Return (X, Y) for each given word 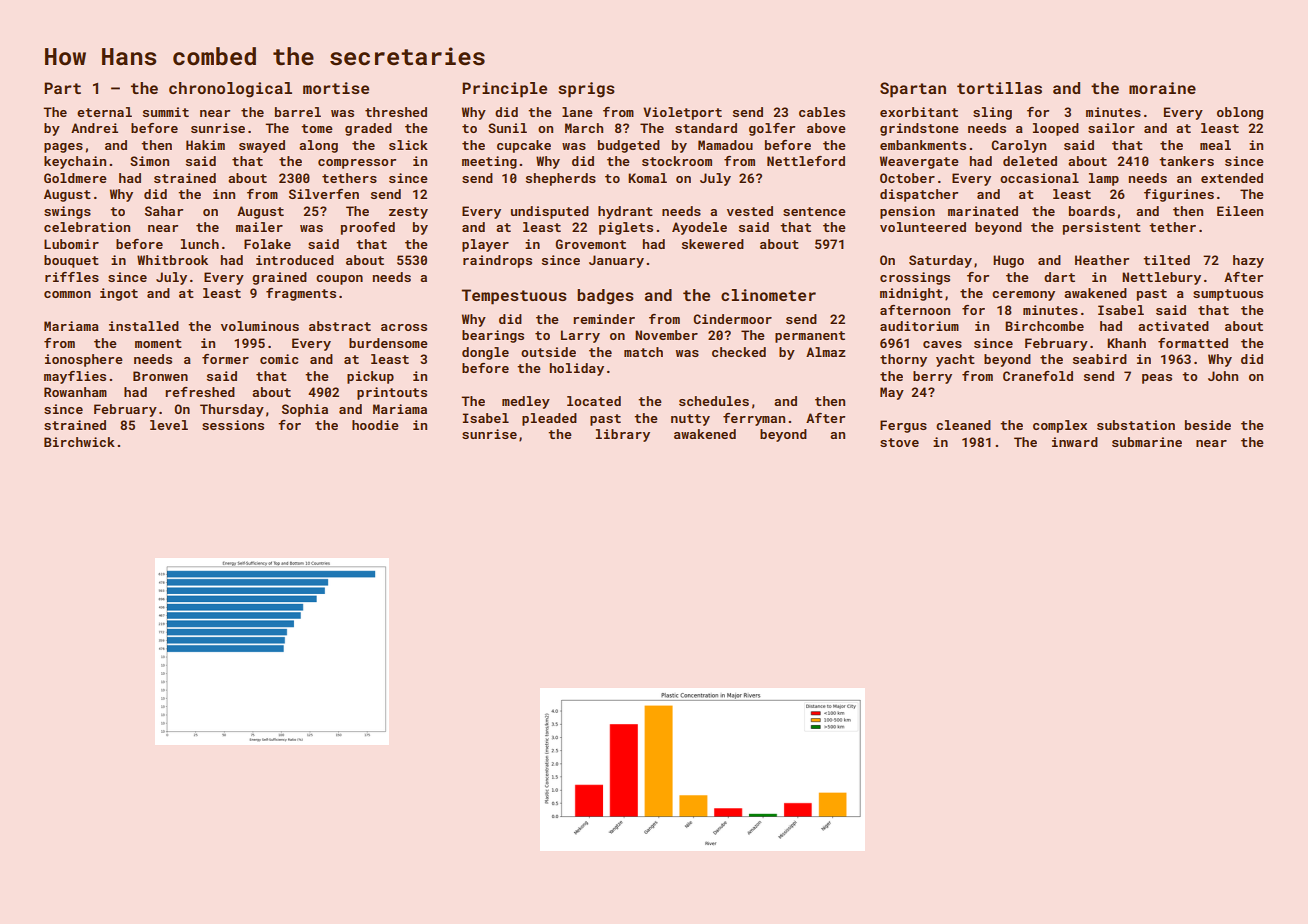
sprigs (586, 90)
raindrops (497, 261)
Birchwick (79, 442)
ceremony (1023, 296)
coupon (339, 280)
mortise (336, 88)
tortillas (999, 88)
